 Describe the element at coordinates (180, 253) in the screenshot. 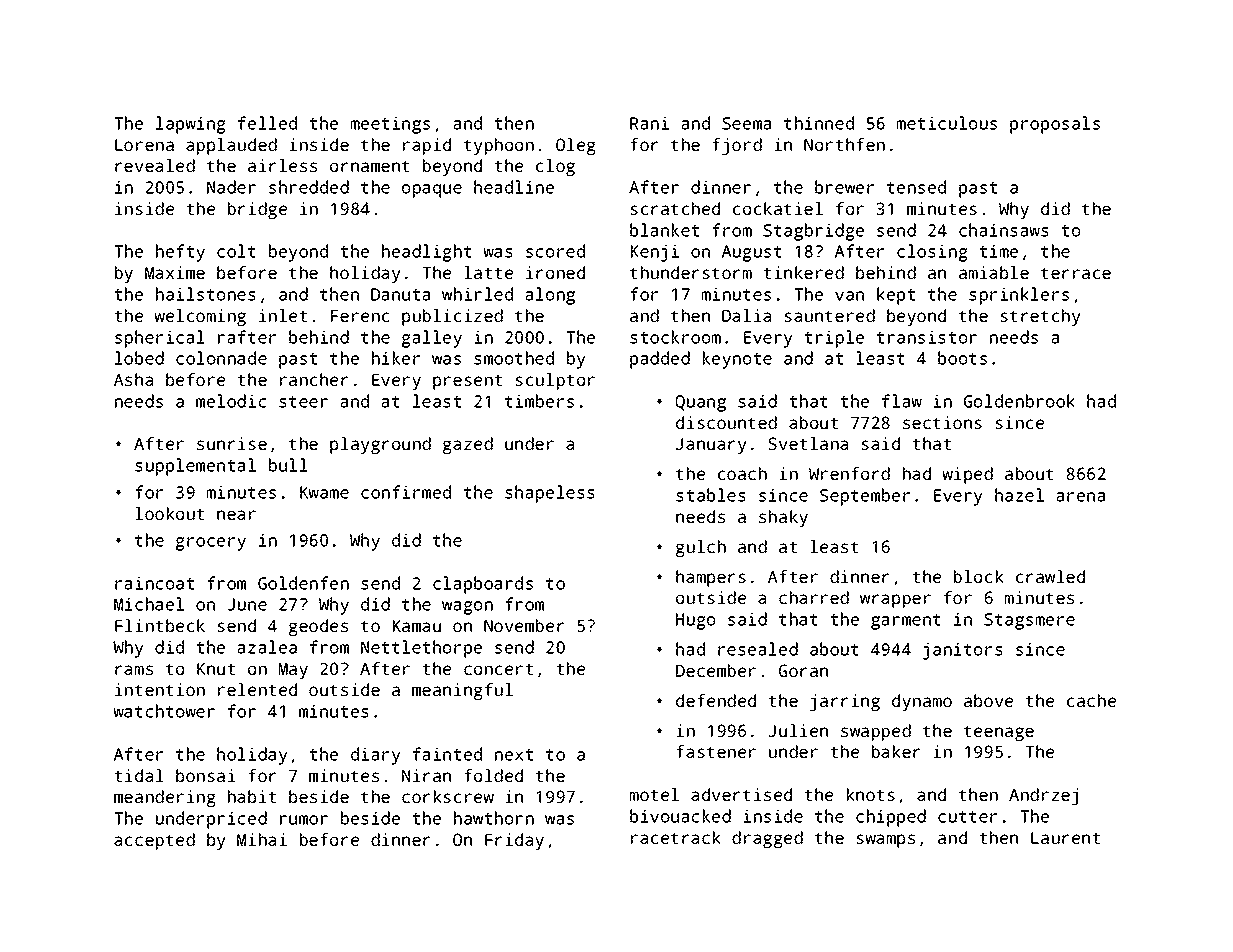

I see `hefty` at that location.
